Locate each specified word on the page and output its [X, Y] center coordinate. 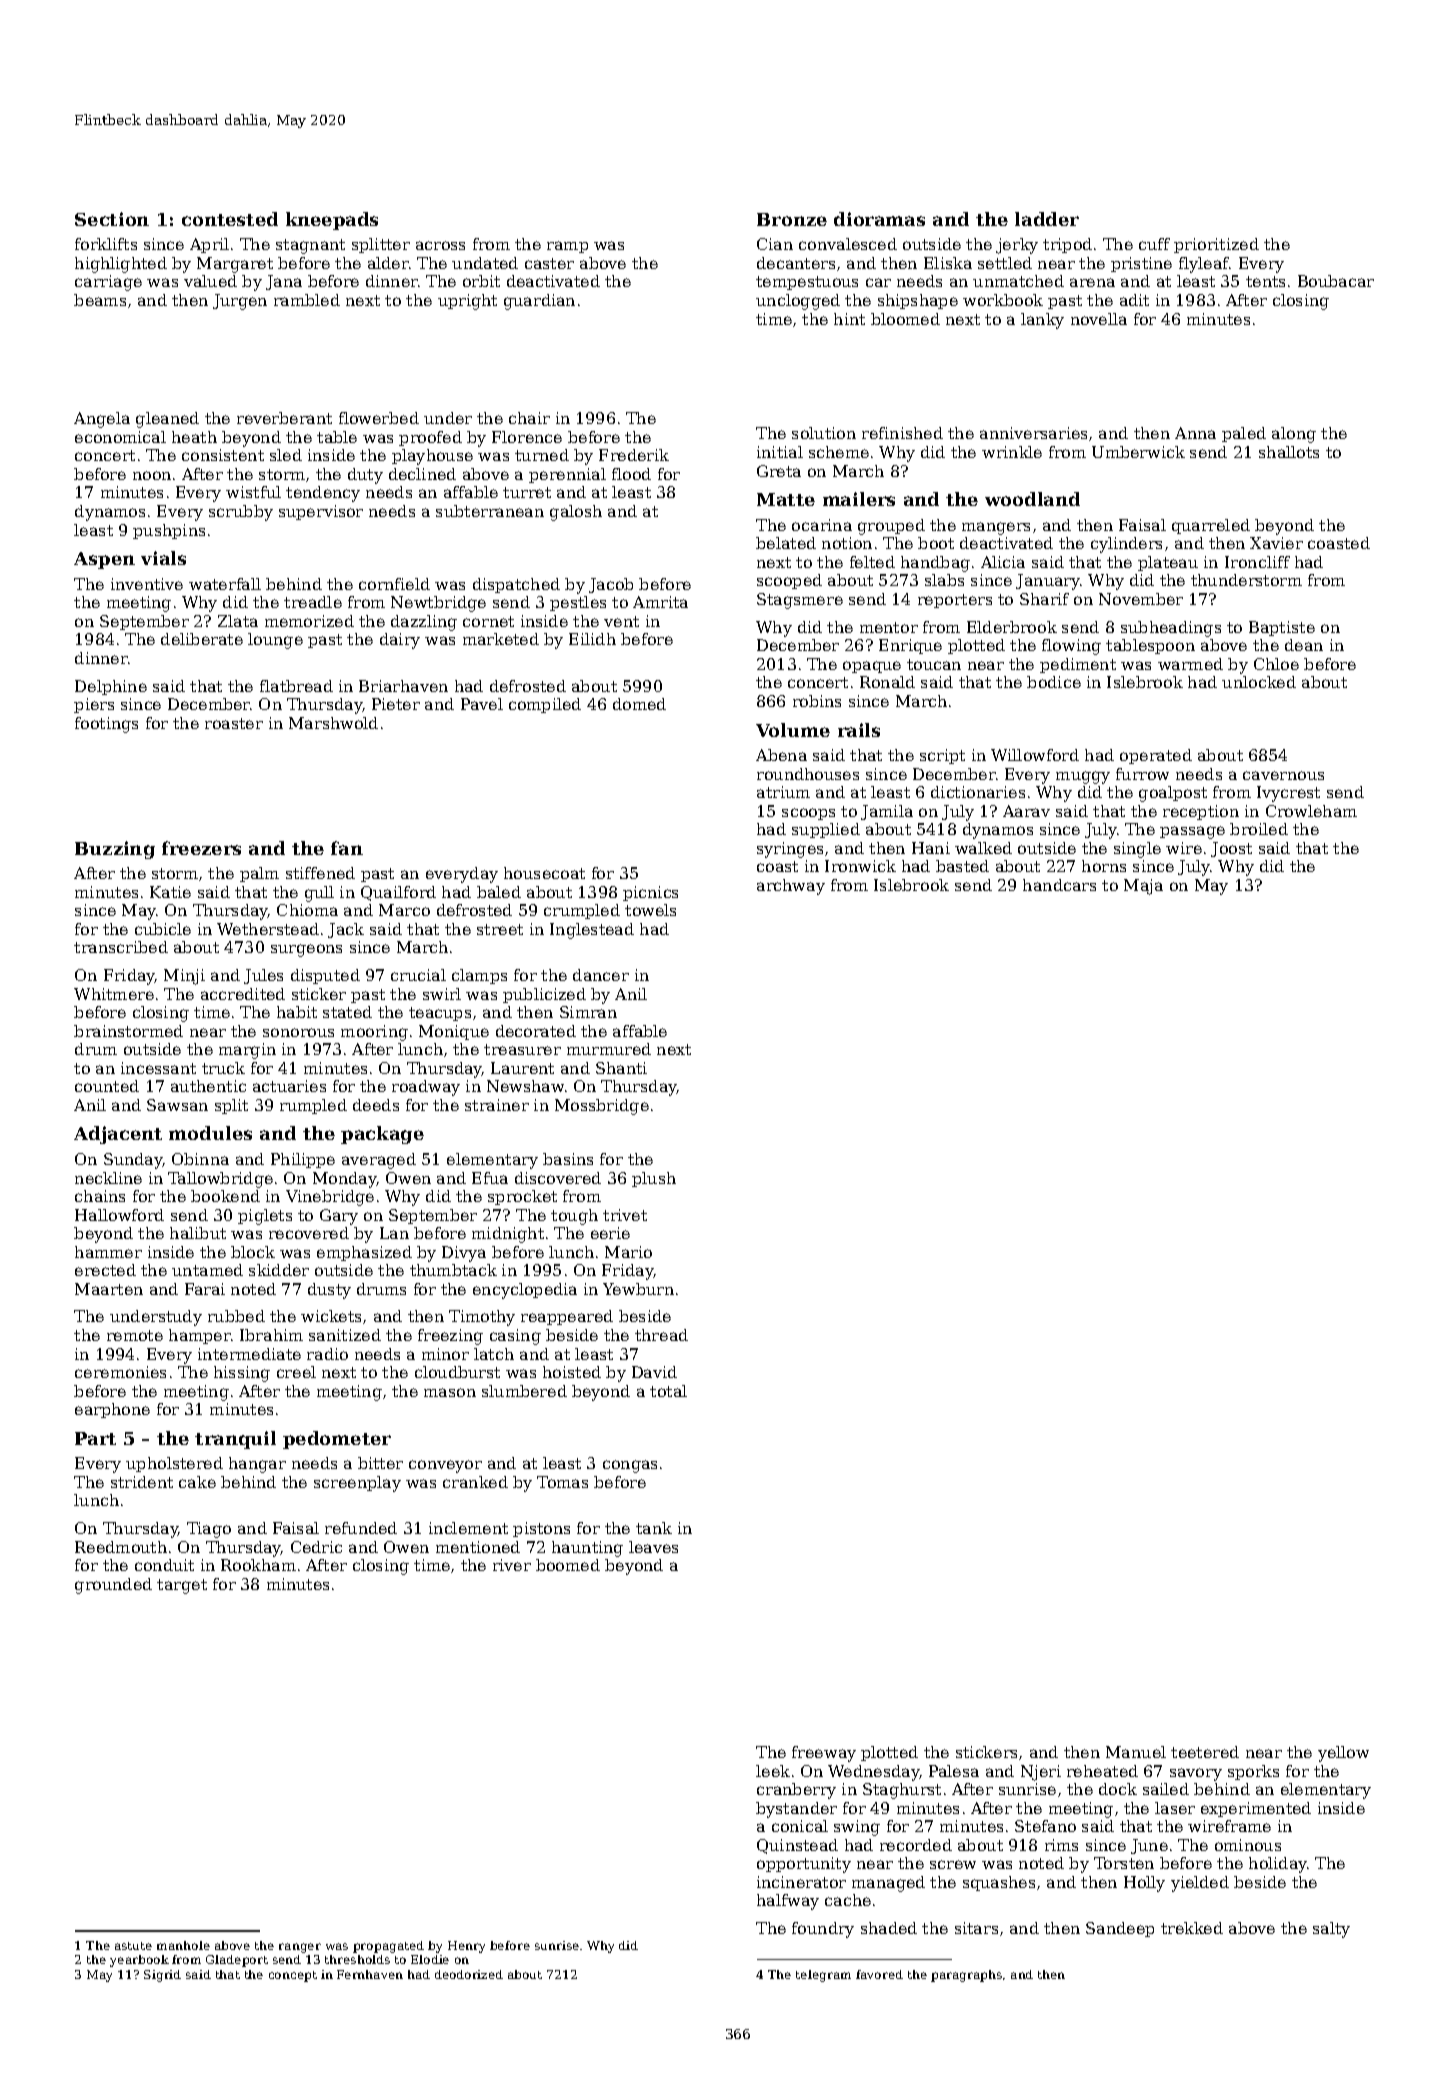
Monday [345, 1180]
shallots [1289, 452]
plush [654, 1179]
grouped [891, 527]
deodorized [469, 1974]
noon [152, 475]
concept [293, 1976]
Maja [1143, 887]
